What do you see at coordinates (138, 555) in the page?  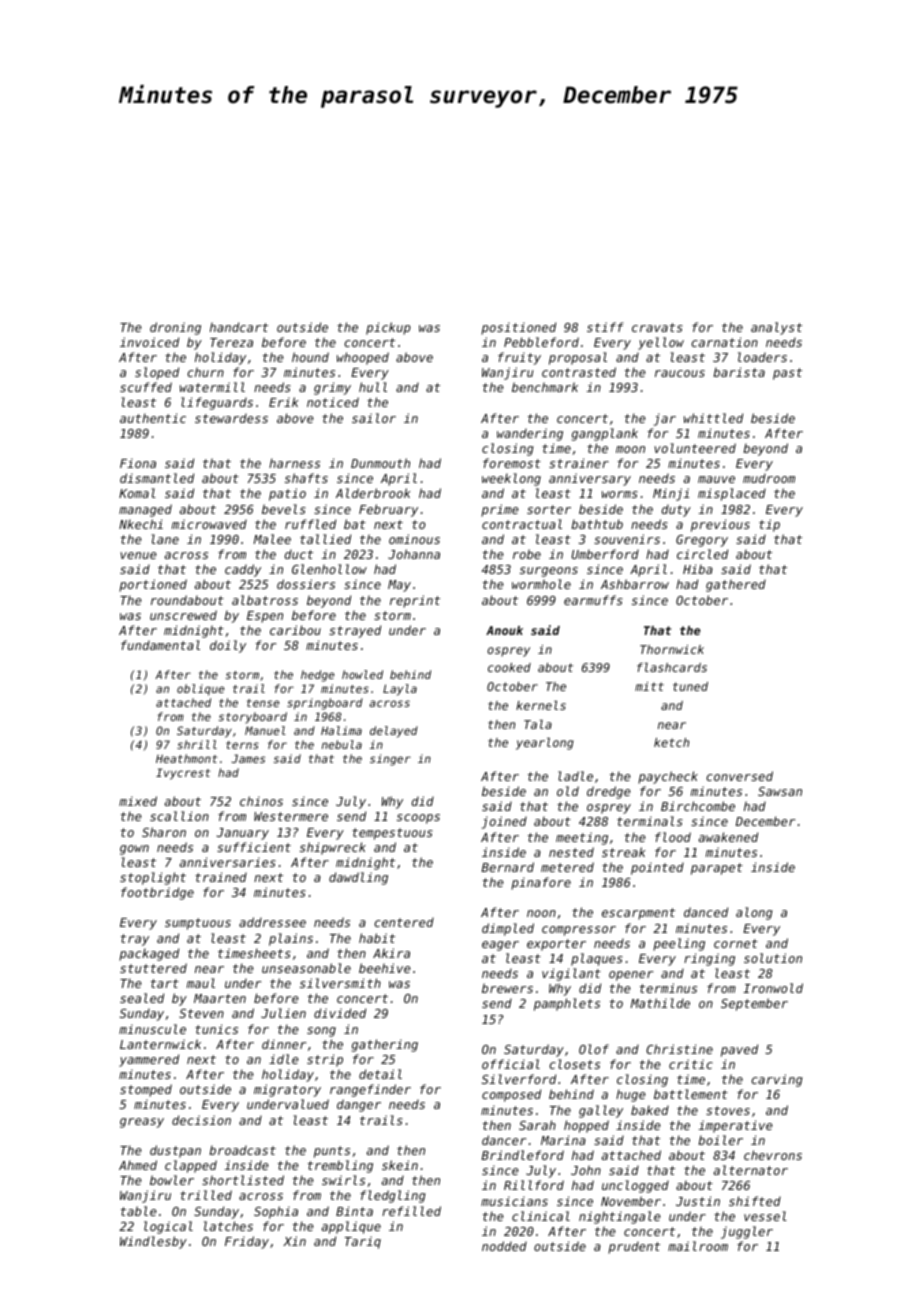 I see `venue` at bounding box center [138, 555].
